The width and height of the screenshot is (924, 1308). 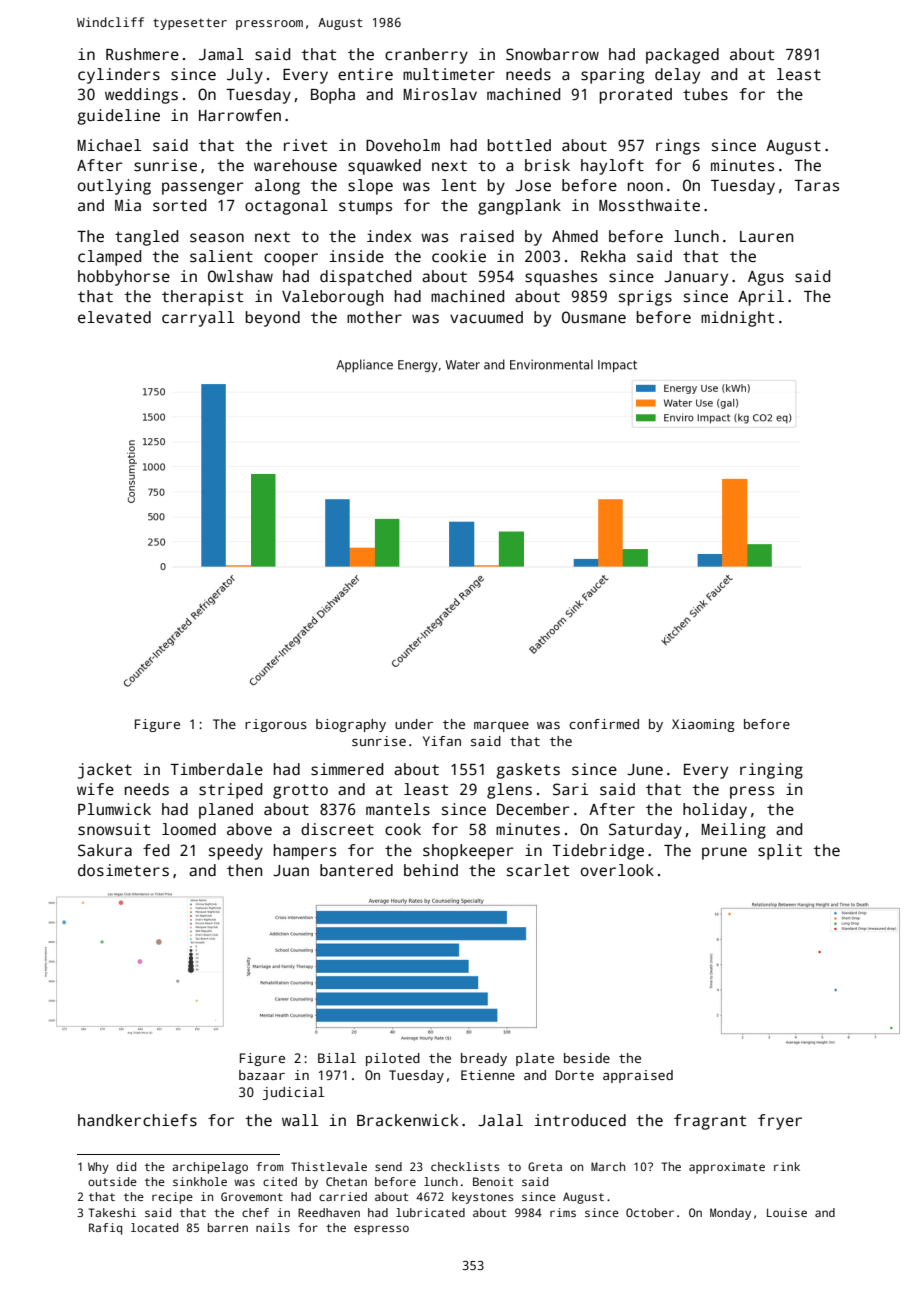 What do you see at coordinates (703, 725) in the screenshot?
I see `Xiaoming` at bounding box center [703, 725].
